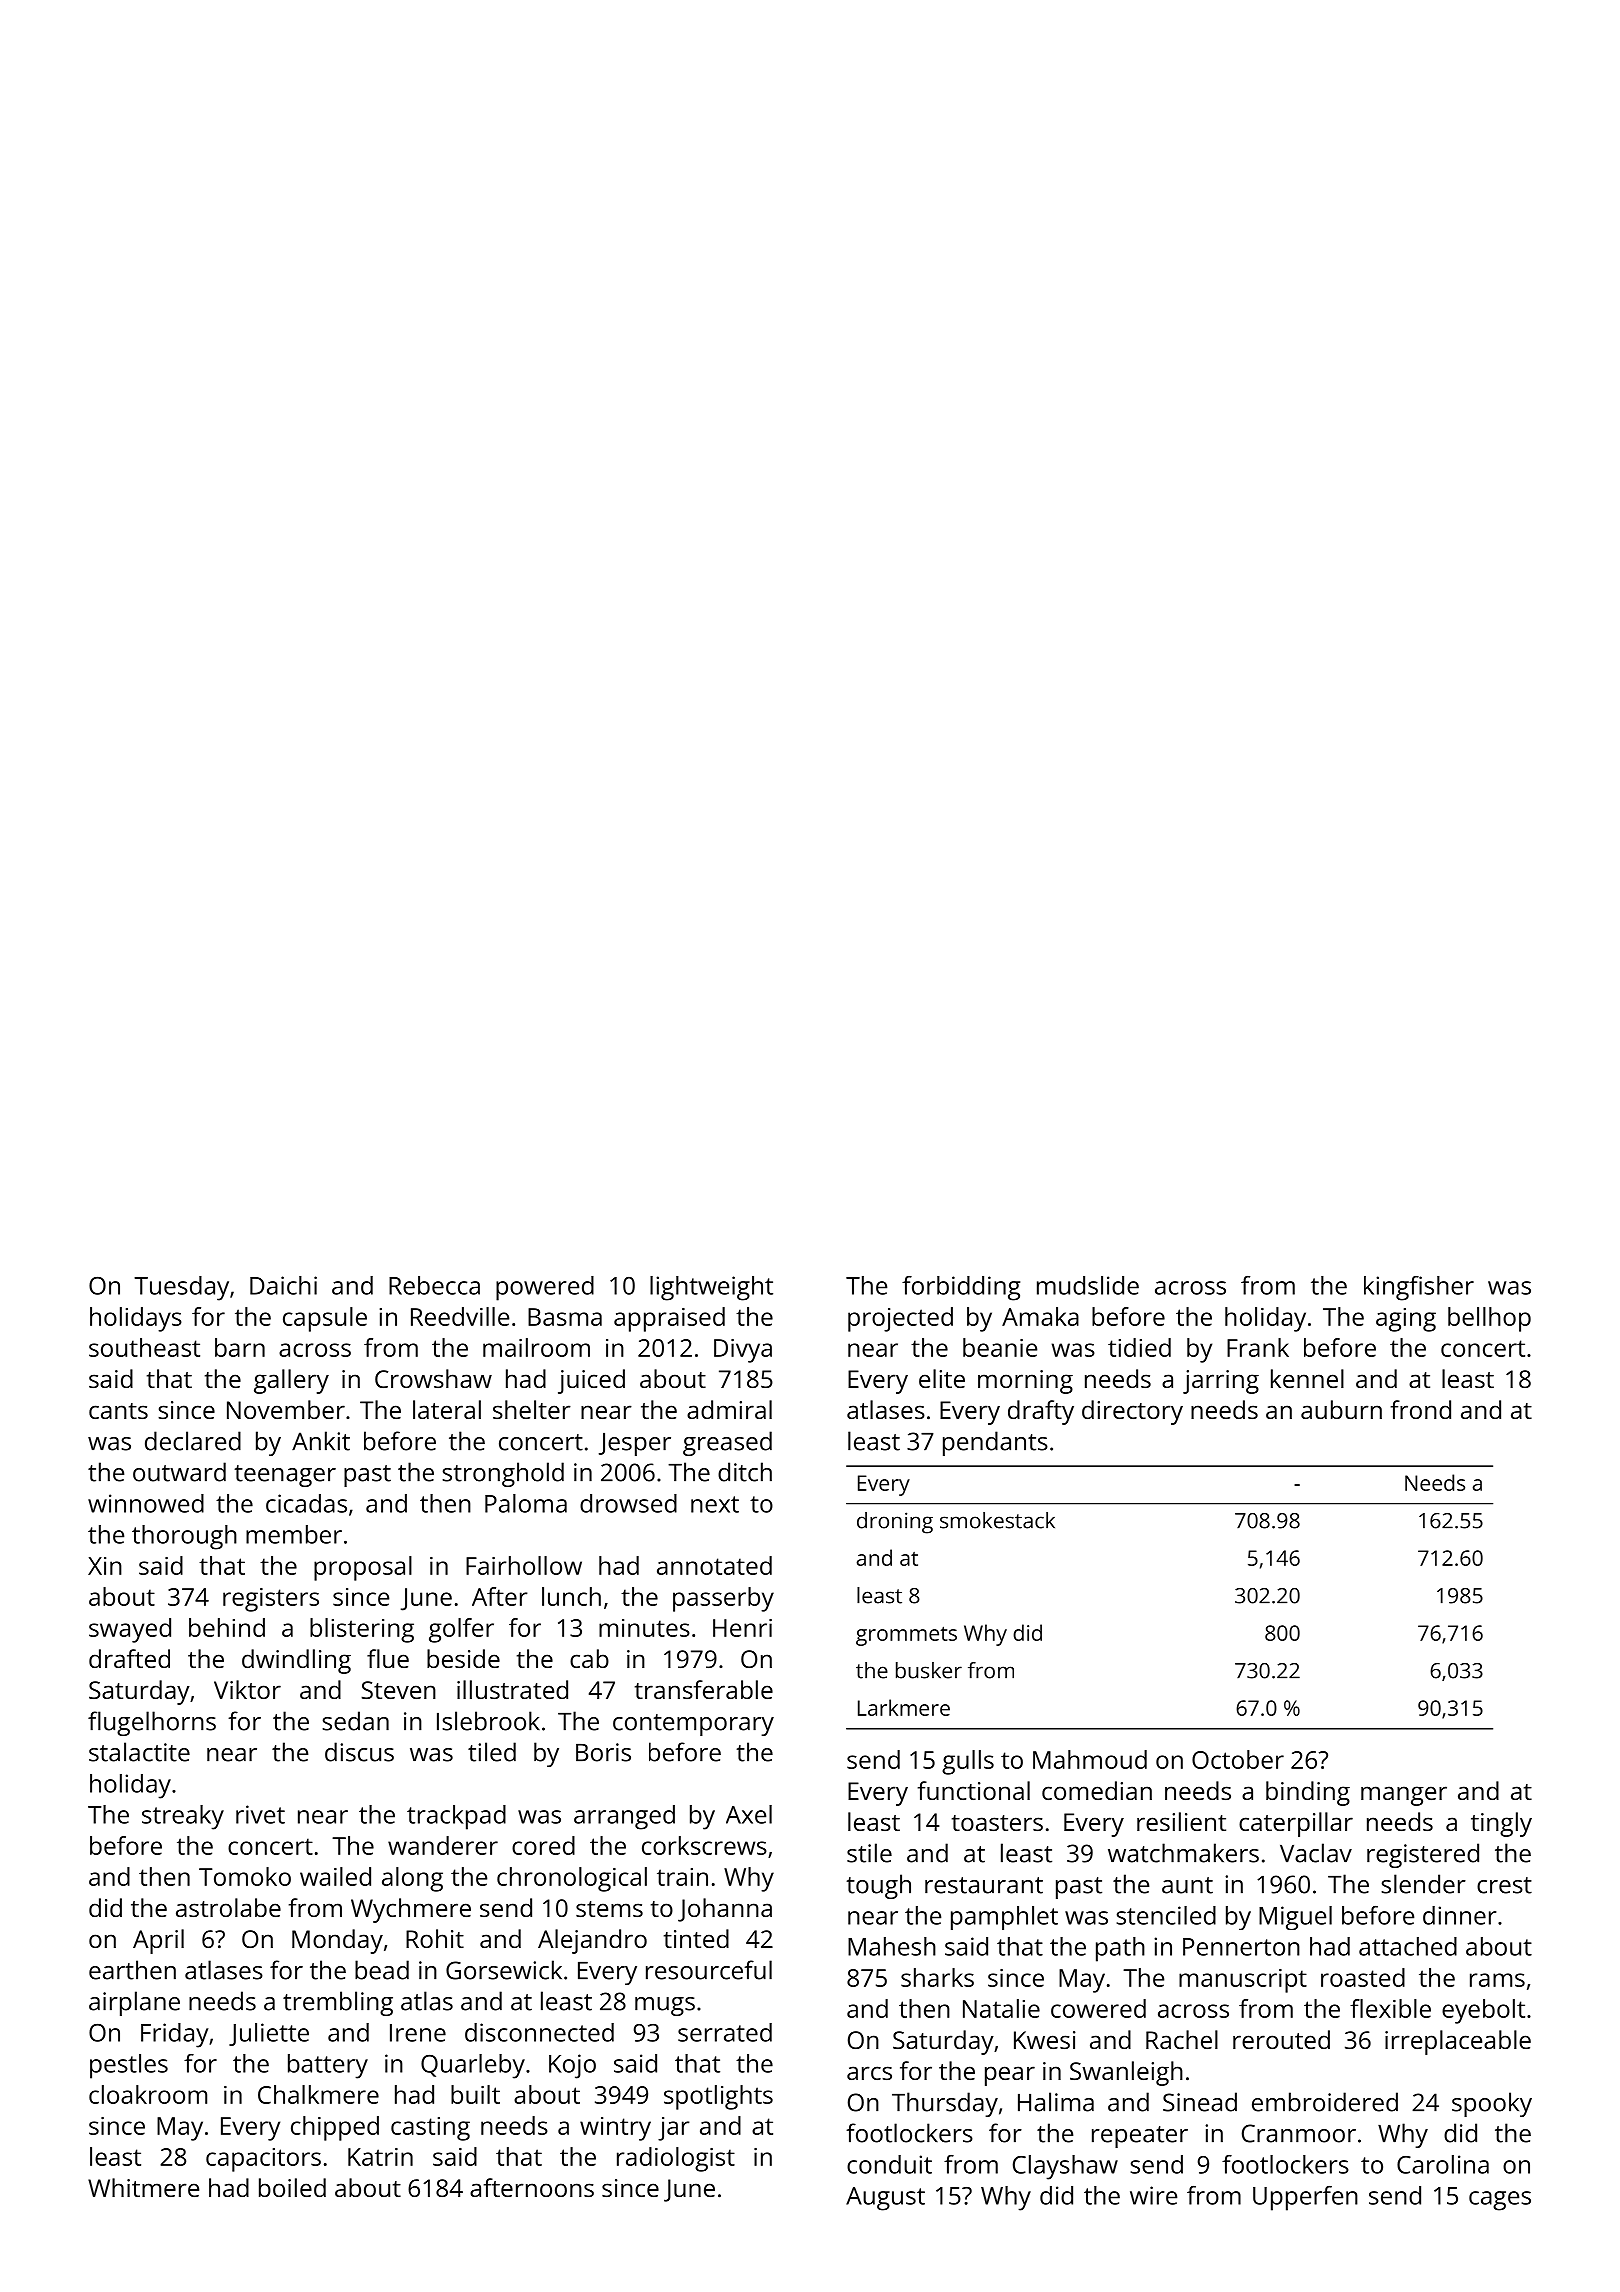  What do you see at coordinates (283, 1285) in the screenshot?
I see `Daichi` at bounding box center [283, 1285].
